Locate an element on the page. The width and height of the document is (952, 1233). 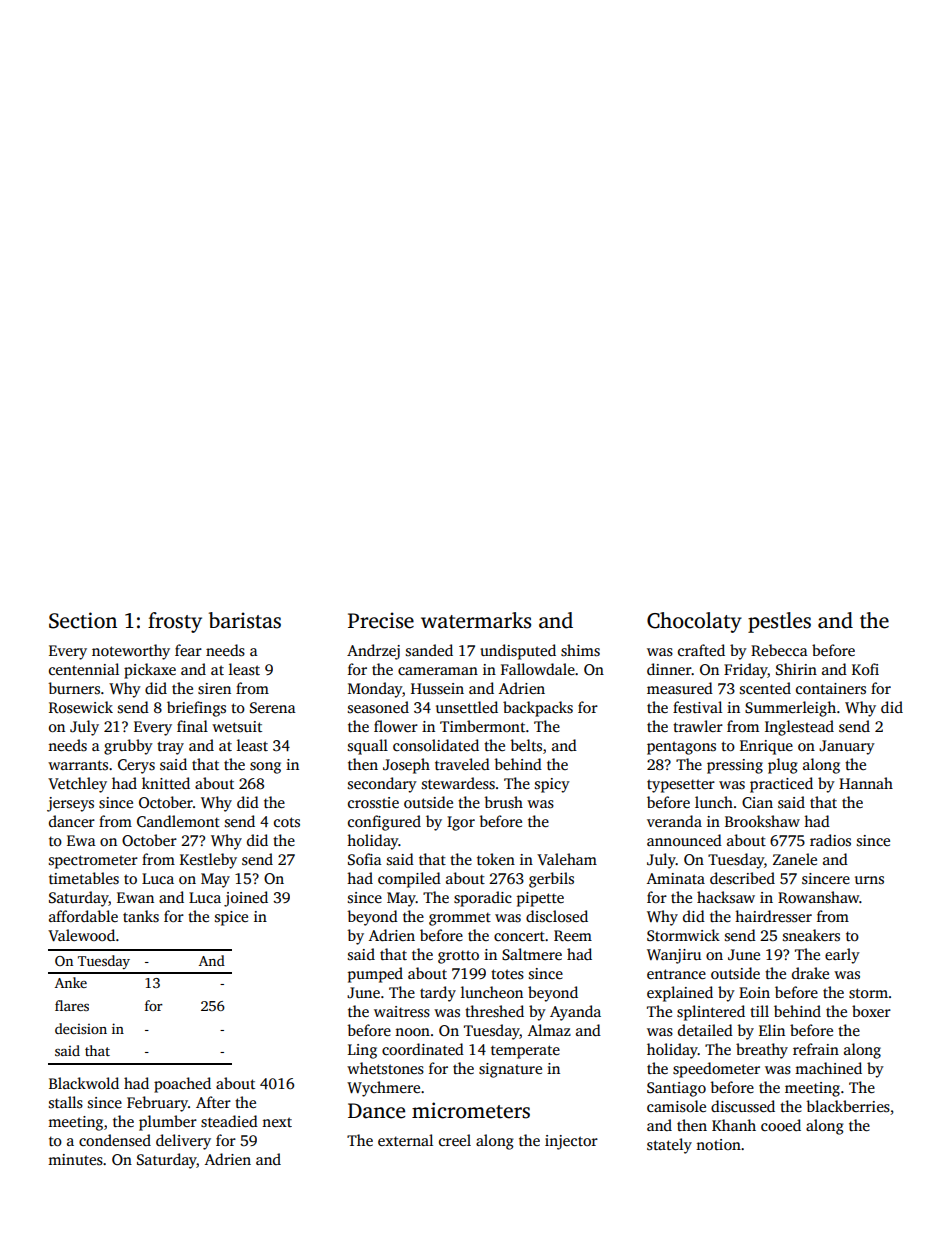
seasoned is located at coordinates (378, 707).
